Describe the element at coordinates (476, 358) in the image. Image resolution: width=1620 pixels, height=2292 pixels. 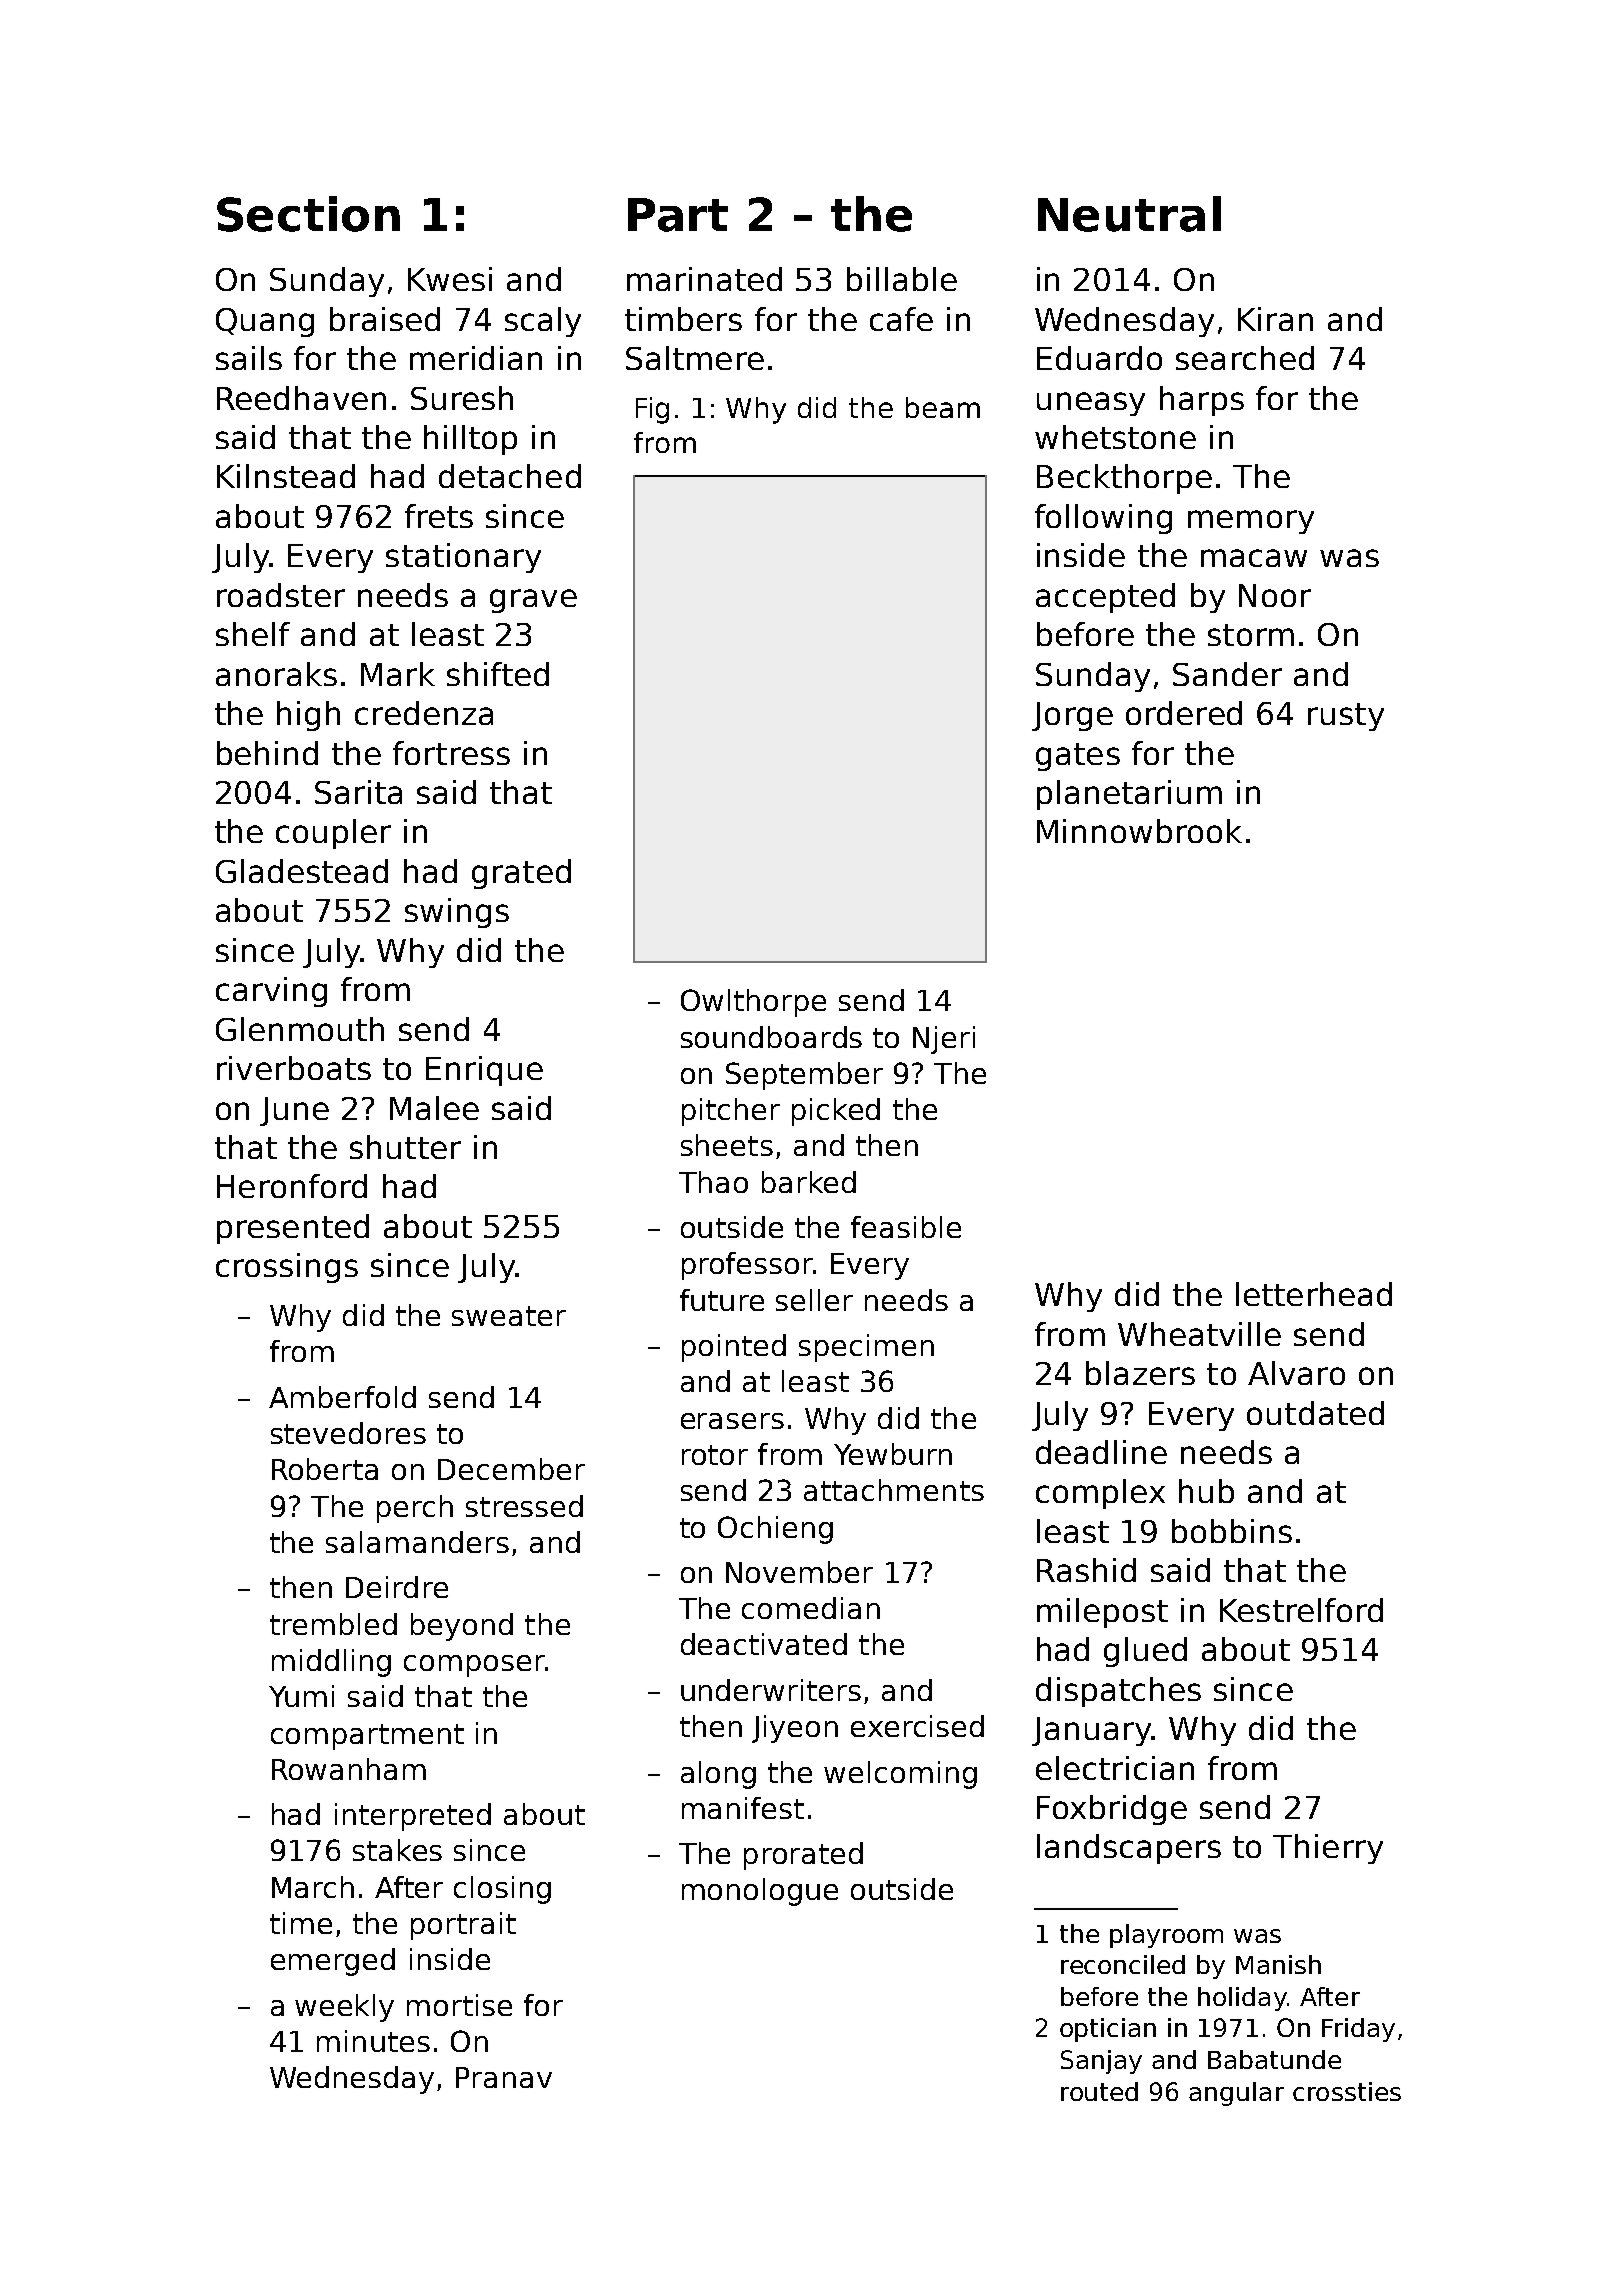
I see `meridian` at that location.
